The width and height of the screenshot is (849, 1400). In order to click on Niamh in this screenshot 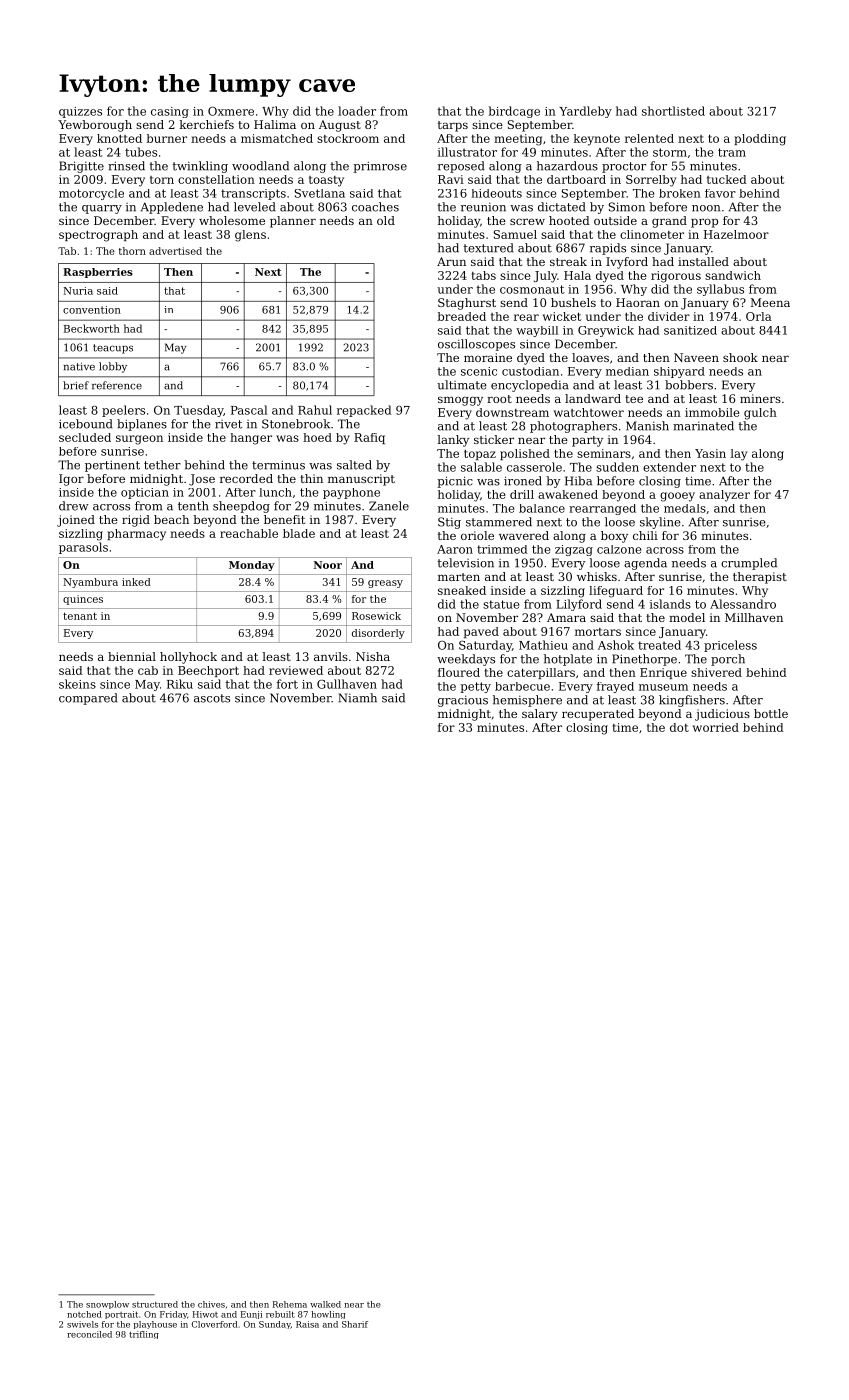, I will do `click(358, 698)`.
